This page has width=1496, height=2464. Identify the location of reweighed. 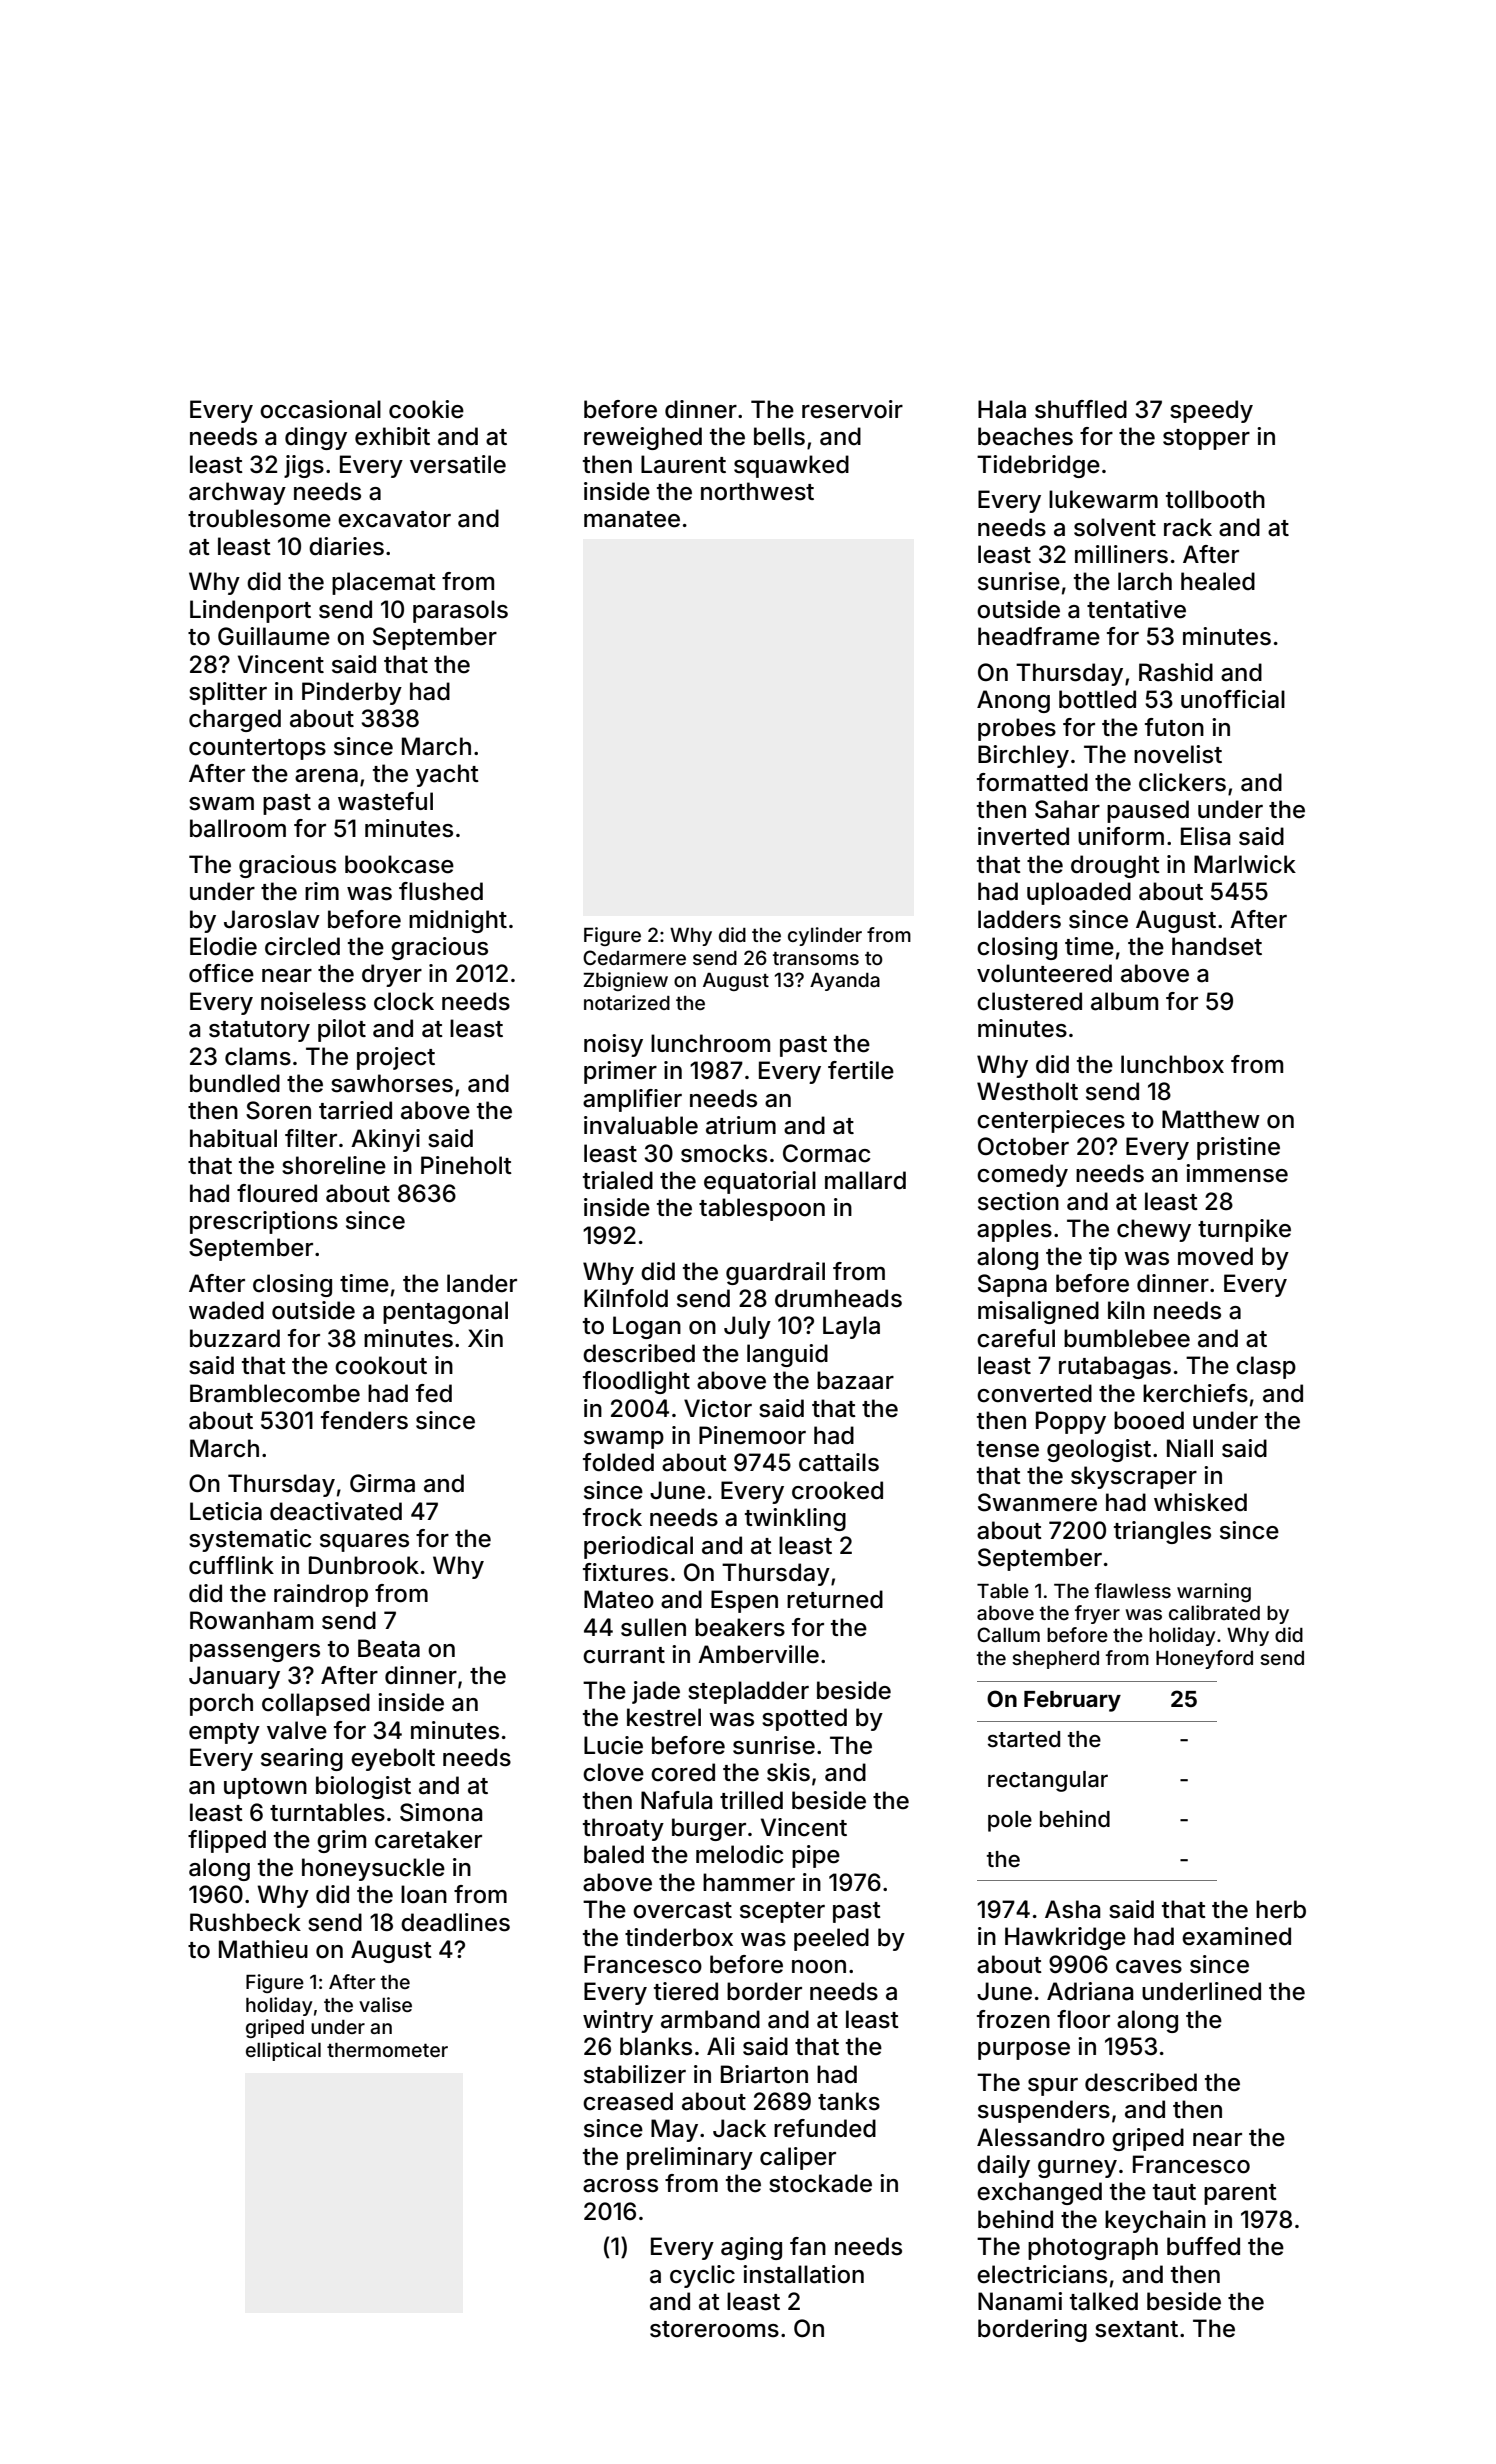
(643, 438).
